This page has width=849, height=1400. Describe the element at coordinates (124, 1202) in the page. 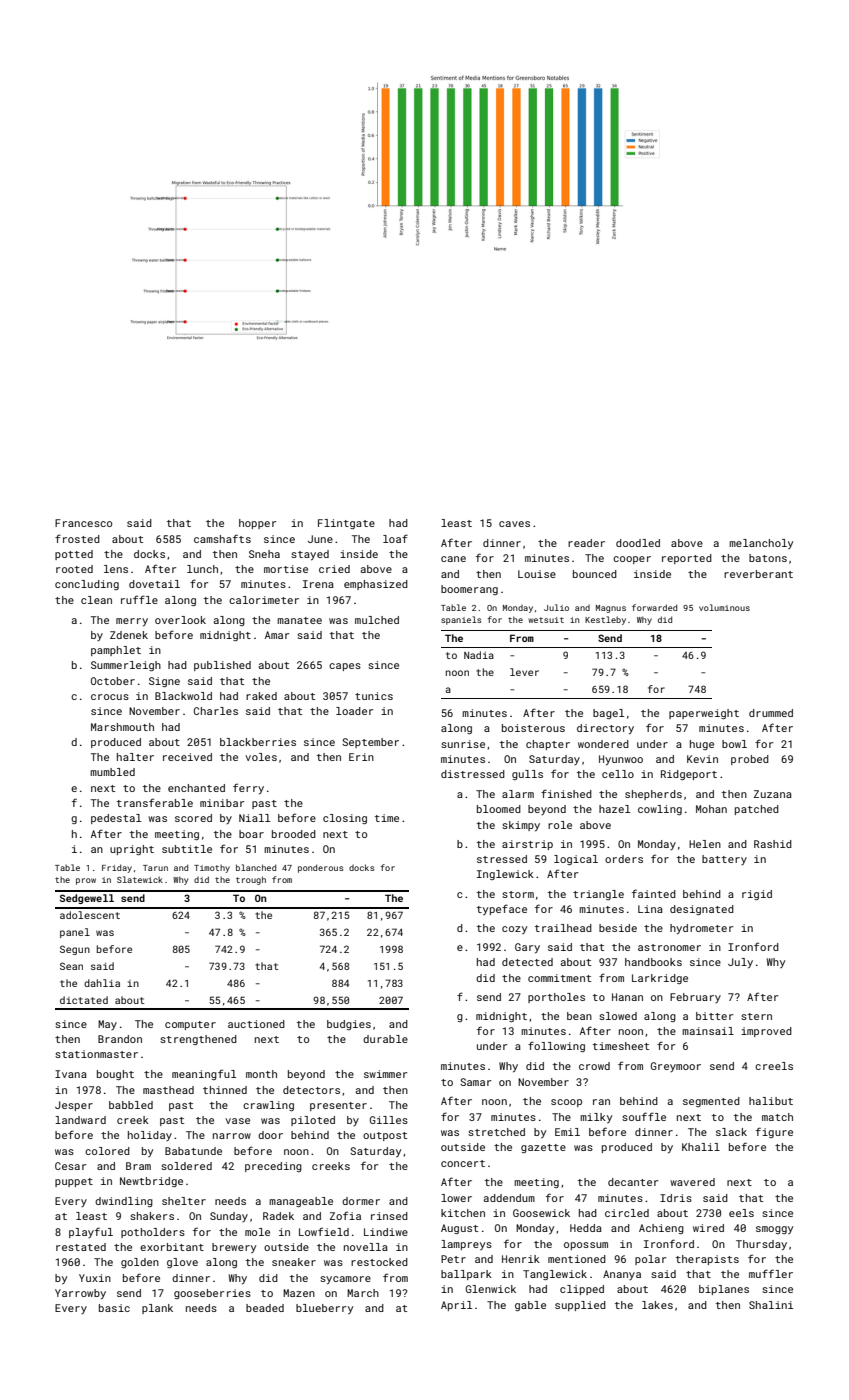

I see `dwindling` at that location.
